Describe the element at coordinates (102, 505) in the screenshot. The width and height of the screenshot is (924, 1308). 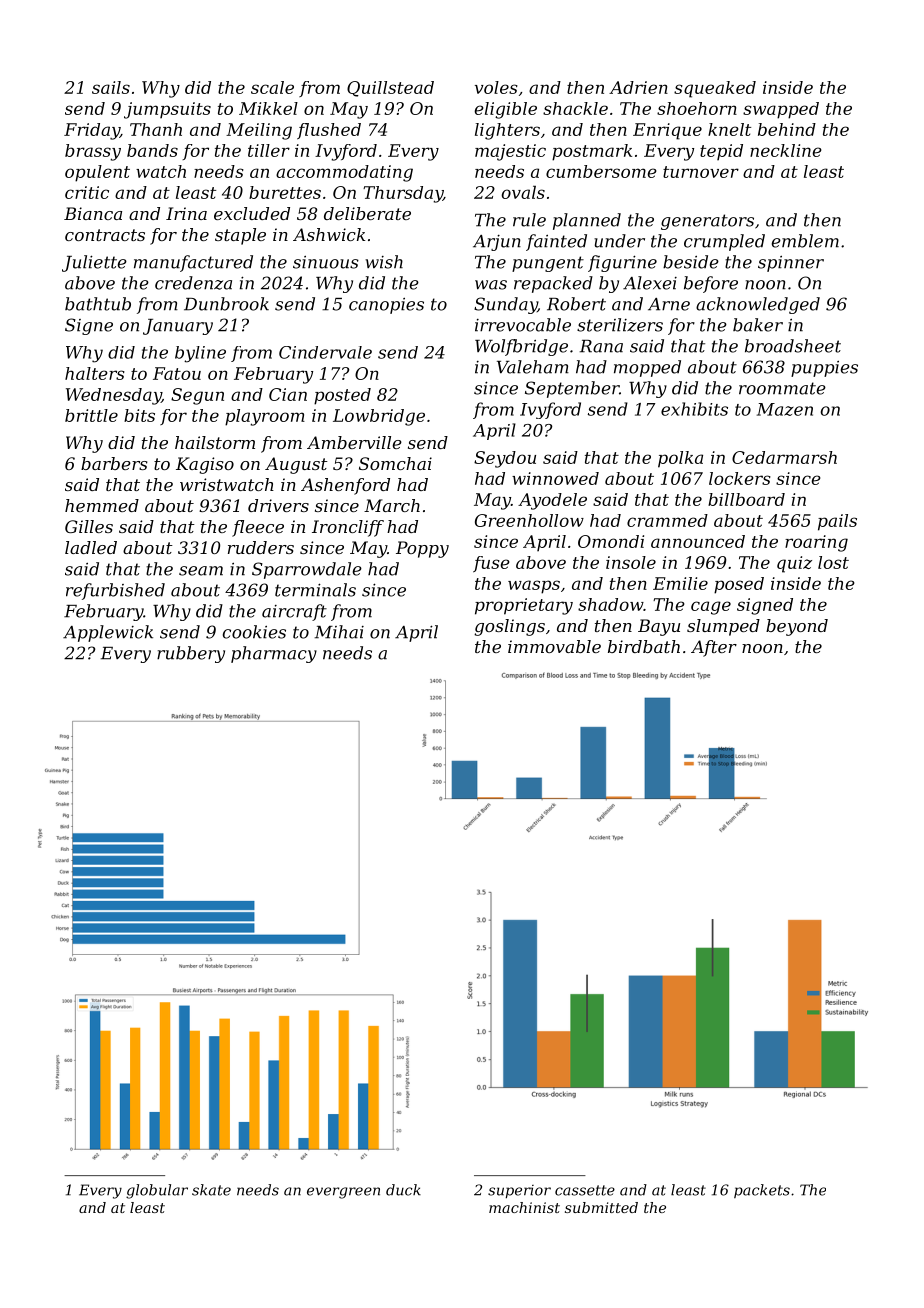
I see `hemmed` at that location.
